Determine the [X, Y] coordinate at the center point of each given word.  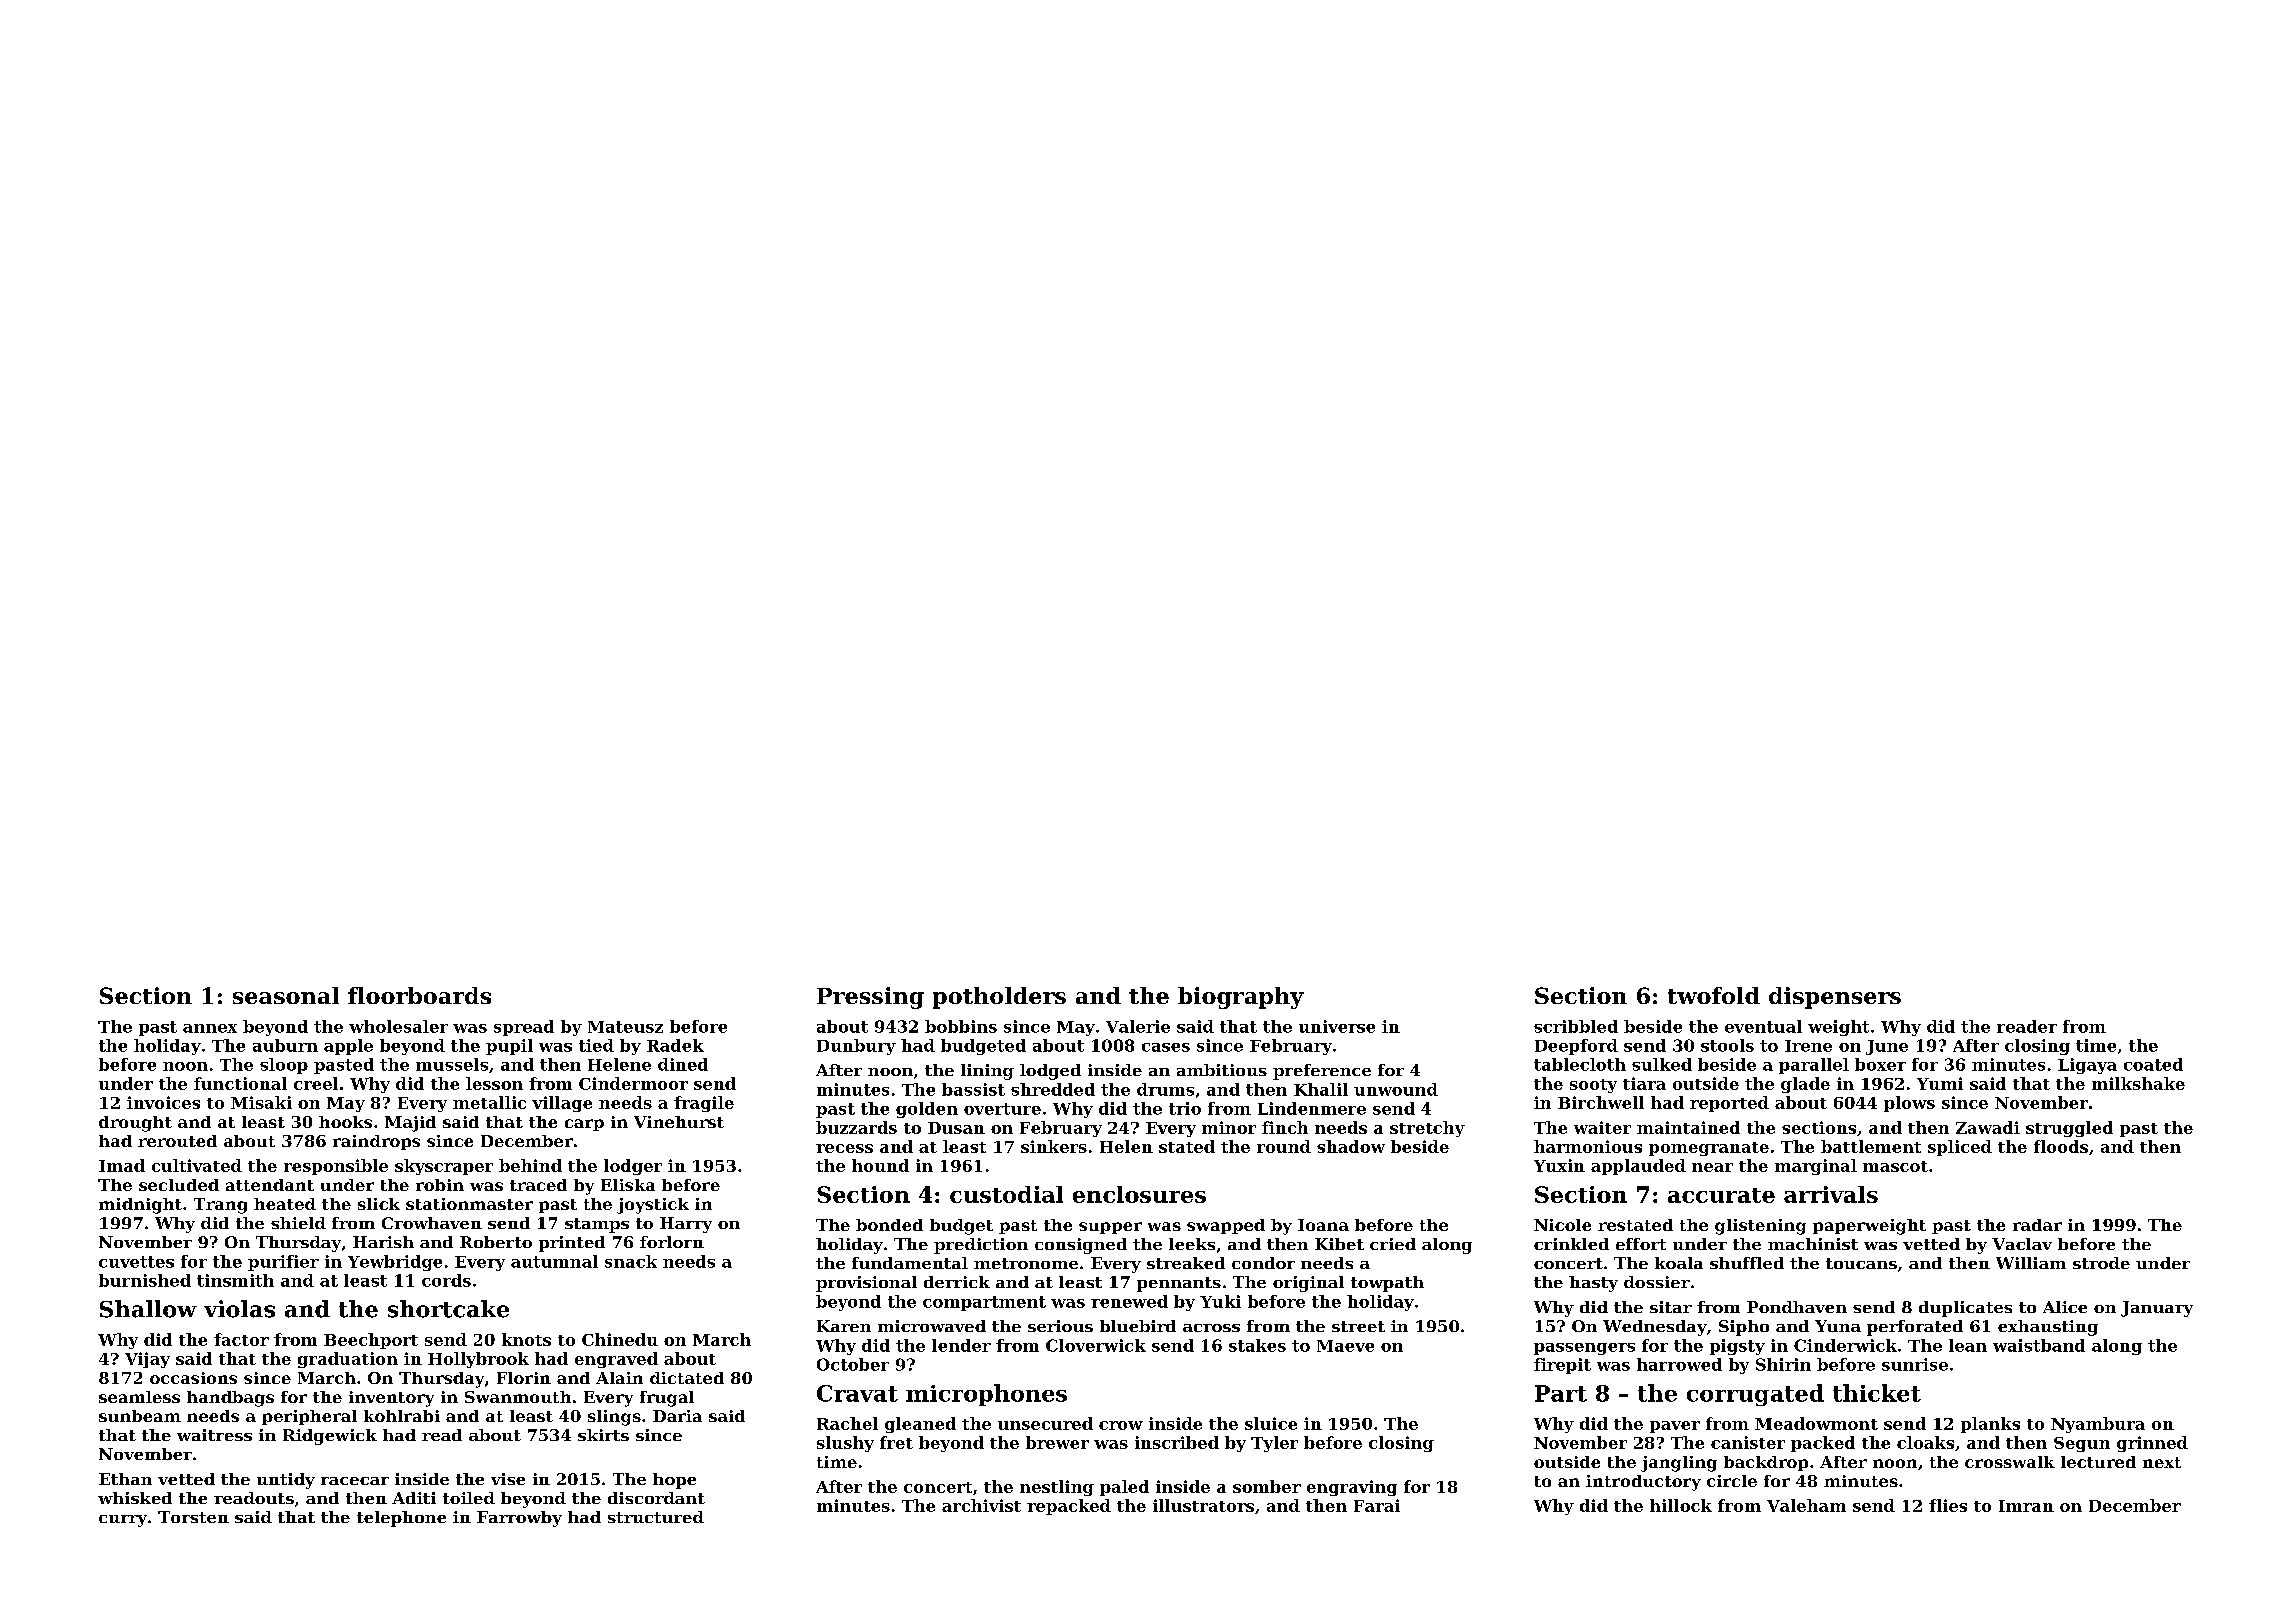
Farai [1377, 1505]
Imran [2026, 1506]
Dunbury [856, 1047]
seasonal [286, 995]
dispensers [1835, 998]
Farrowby [519, 1519]
